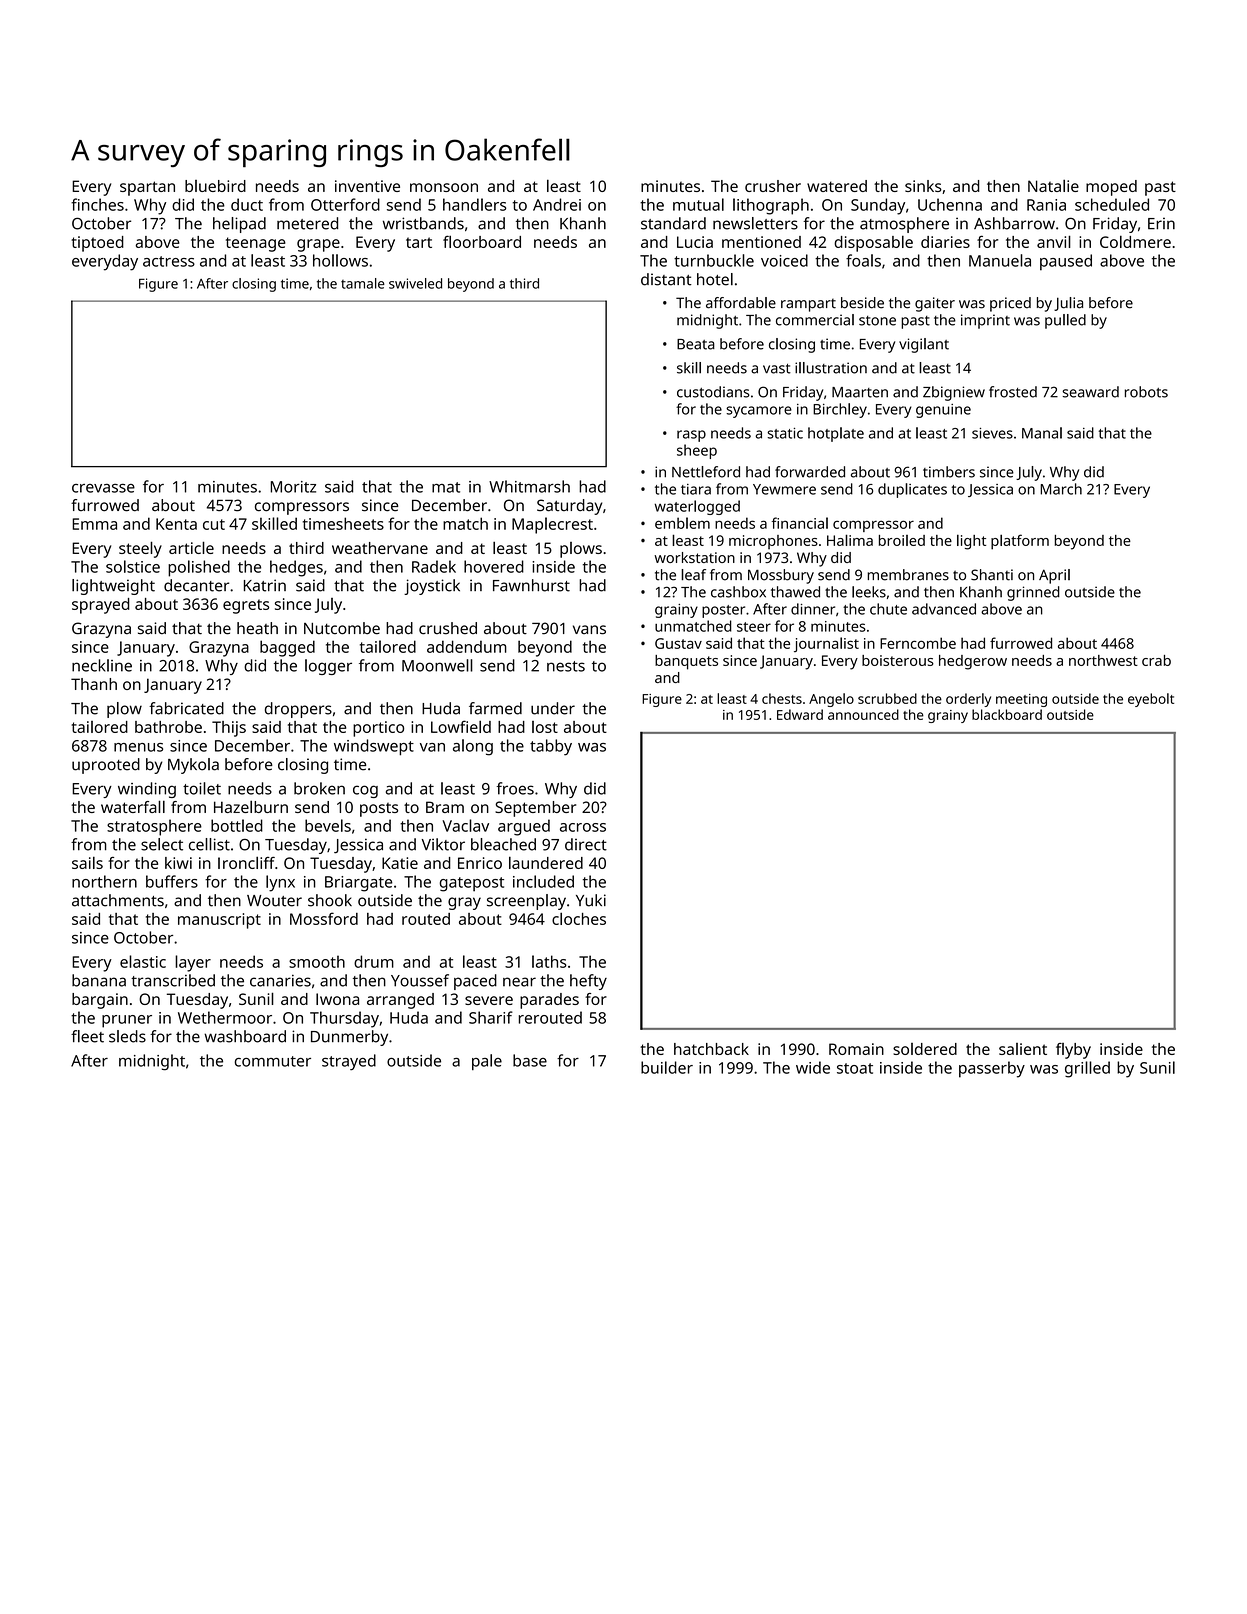 Image resolution: width=1247 pixels, height=1614 pixels. Describe the element at coordinates (696, 344) in the image. I see `Beata` at that location.
